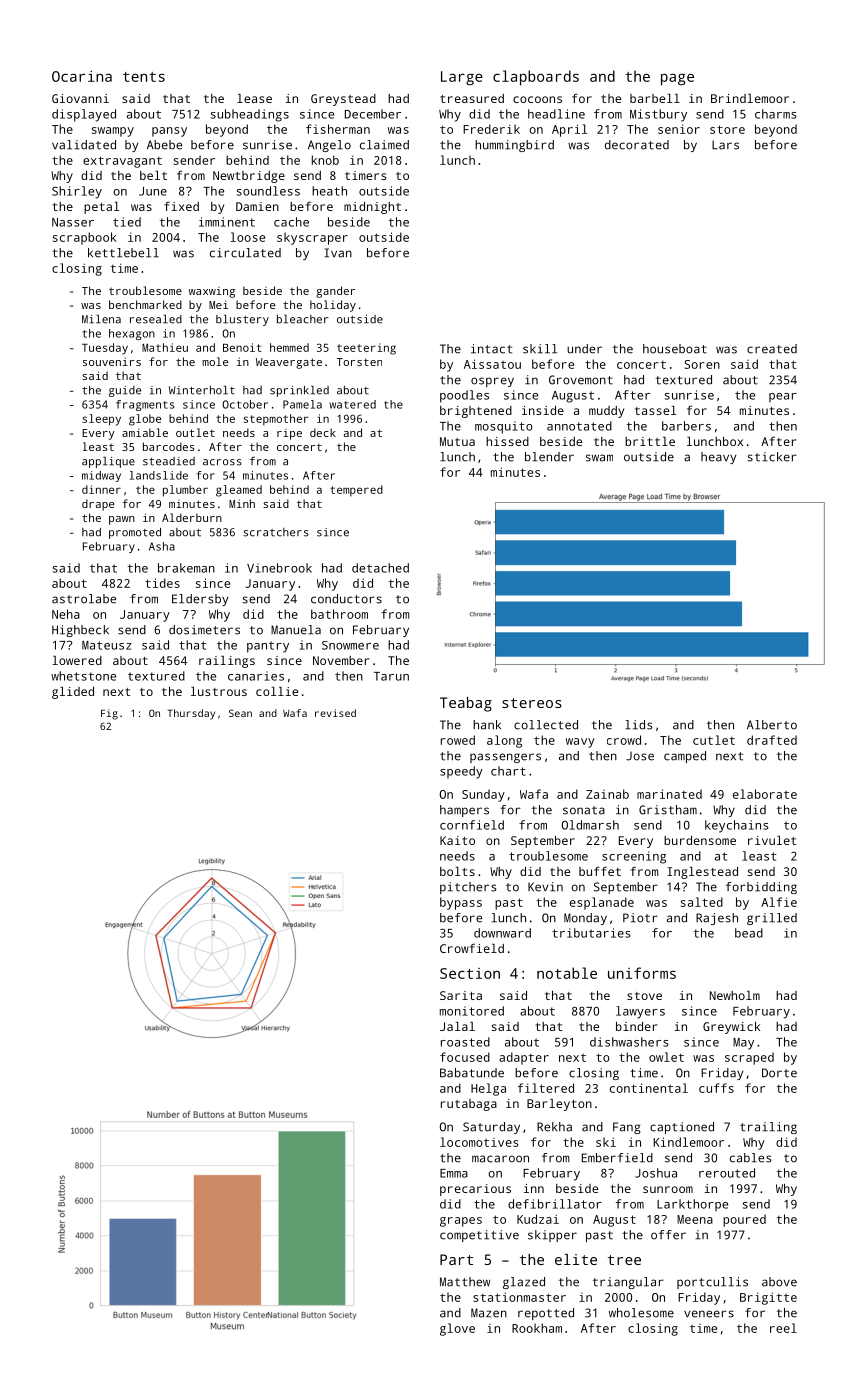  Describe the element at coordinates (685, 757) in the image. I see `camped` at that location.
